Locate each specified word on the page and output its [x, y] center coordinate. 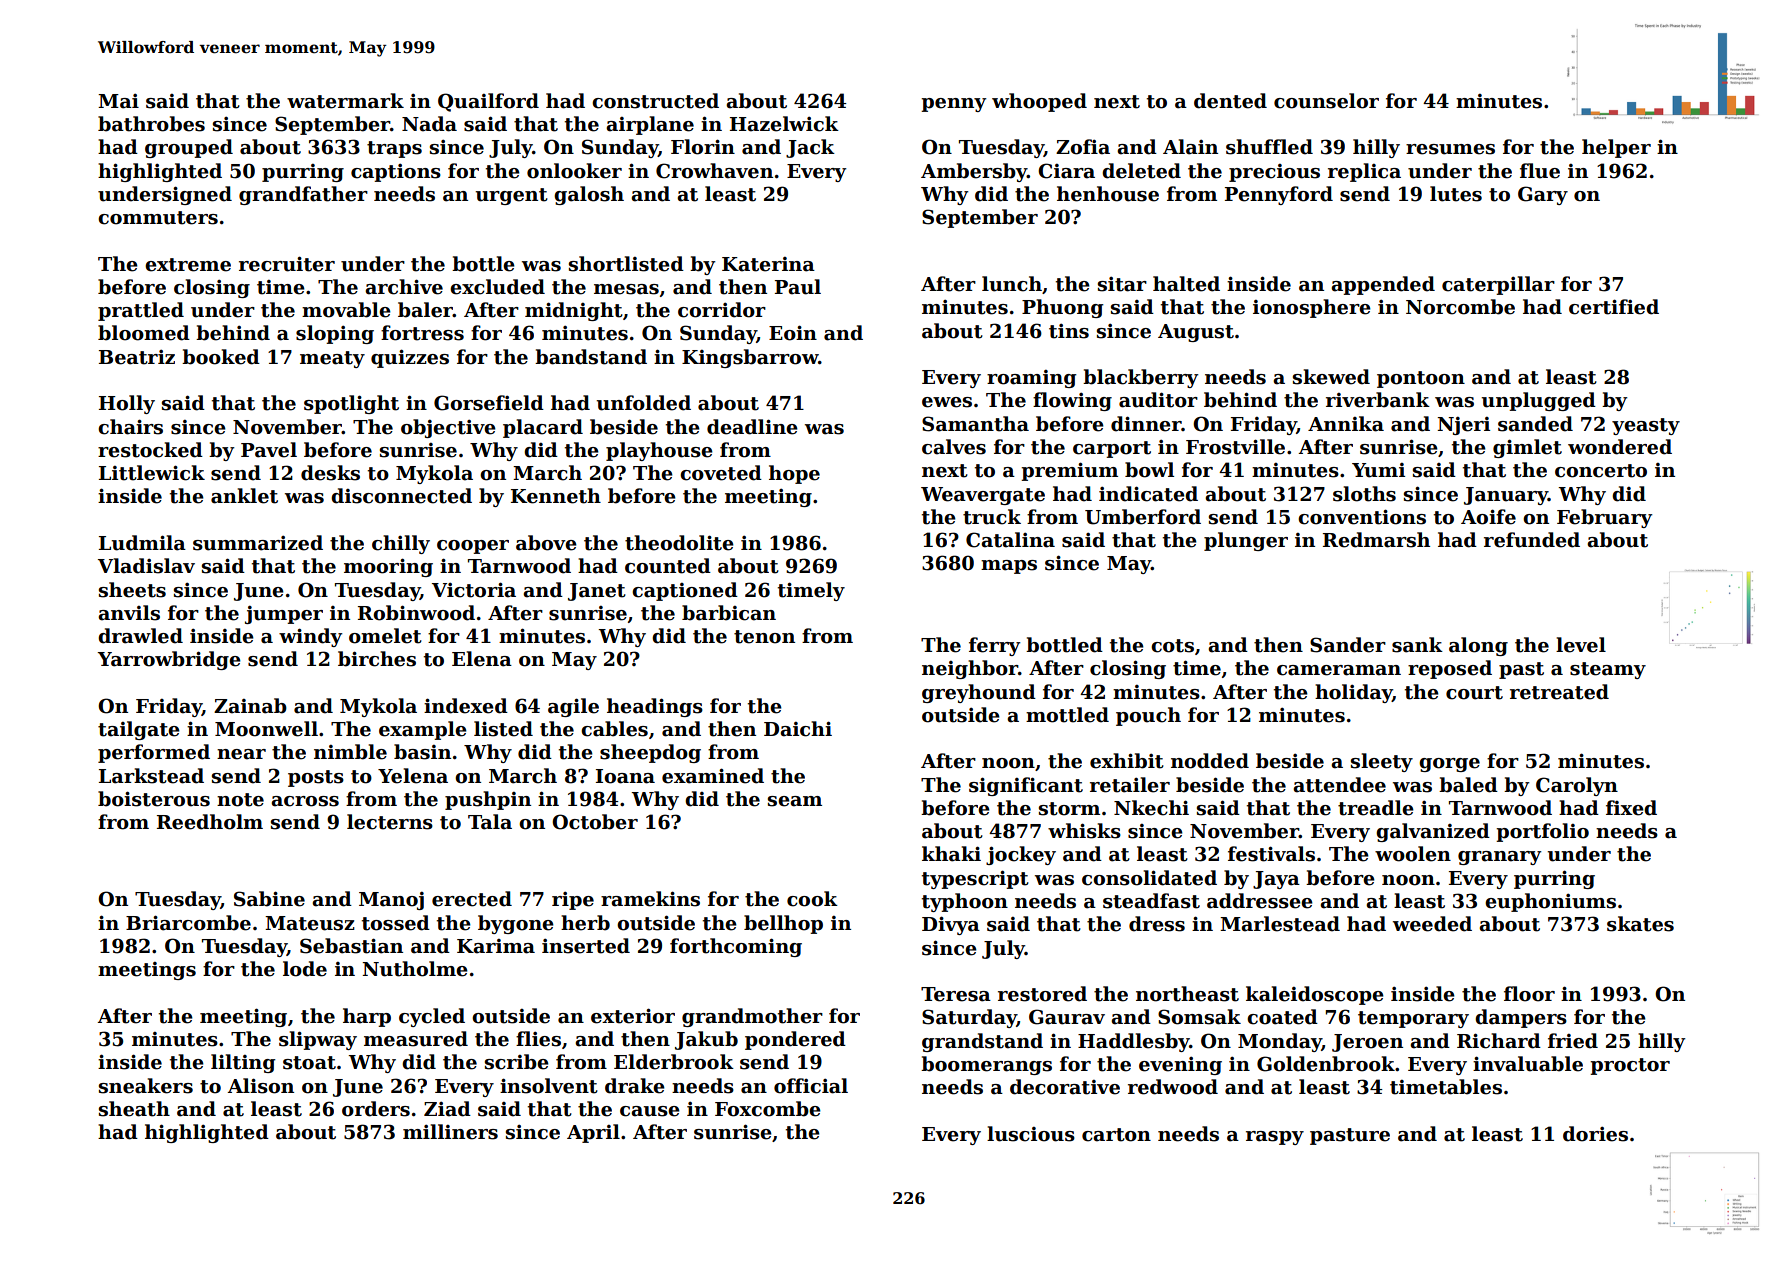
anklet [244, 496]
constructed [655, 101]
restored [1042, 994]
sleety [1382, 762]
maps [1009, 567]
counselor [1326, 101]
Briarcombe [188, 923]
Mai [118, 101]
